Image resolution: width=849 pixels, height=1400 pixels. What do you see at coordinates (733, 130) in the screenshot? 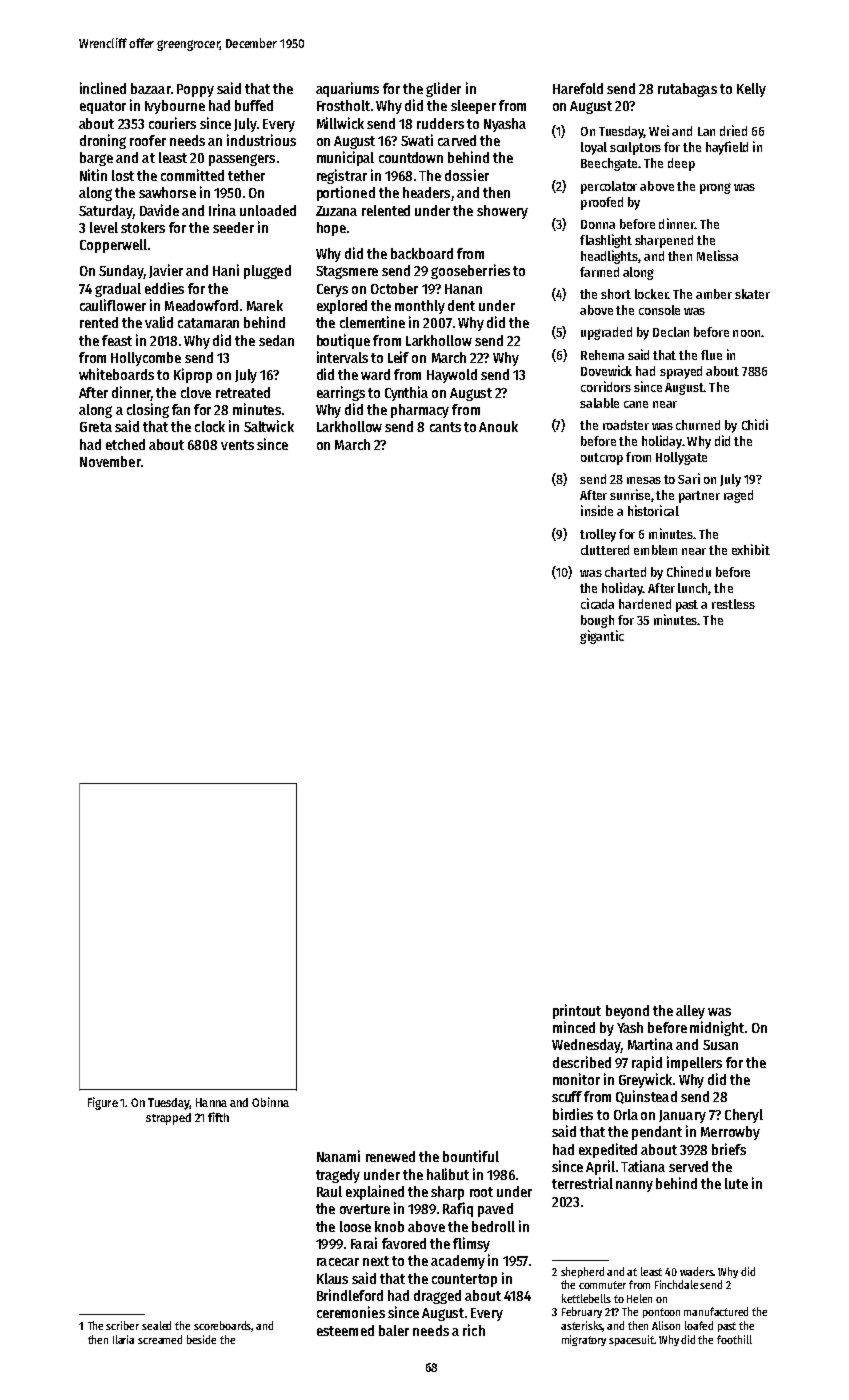
I see `dried` at bounding box center [733, 130].
